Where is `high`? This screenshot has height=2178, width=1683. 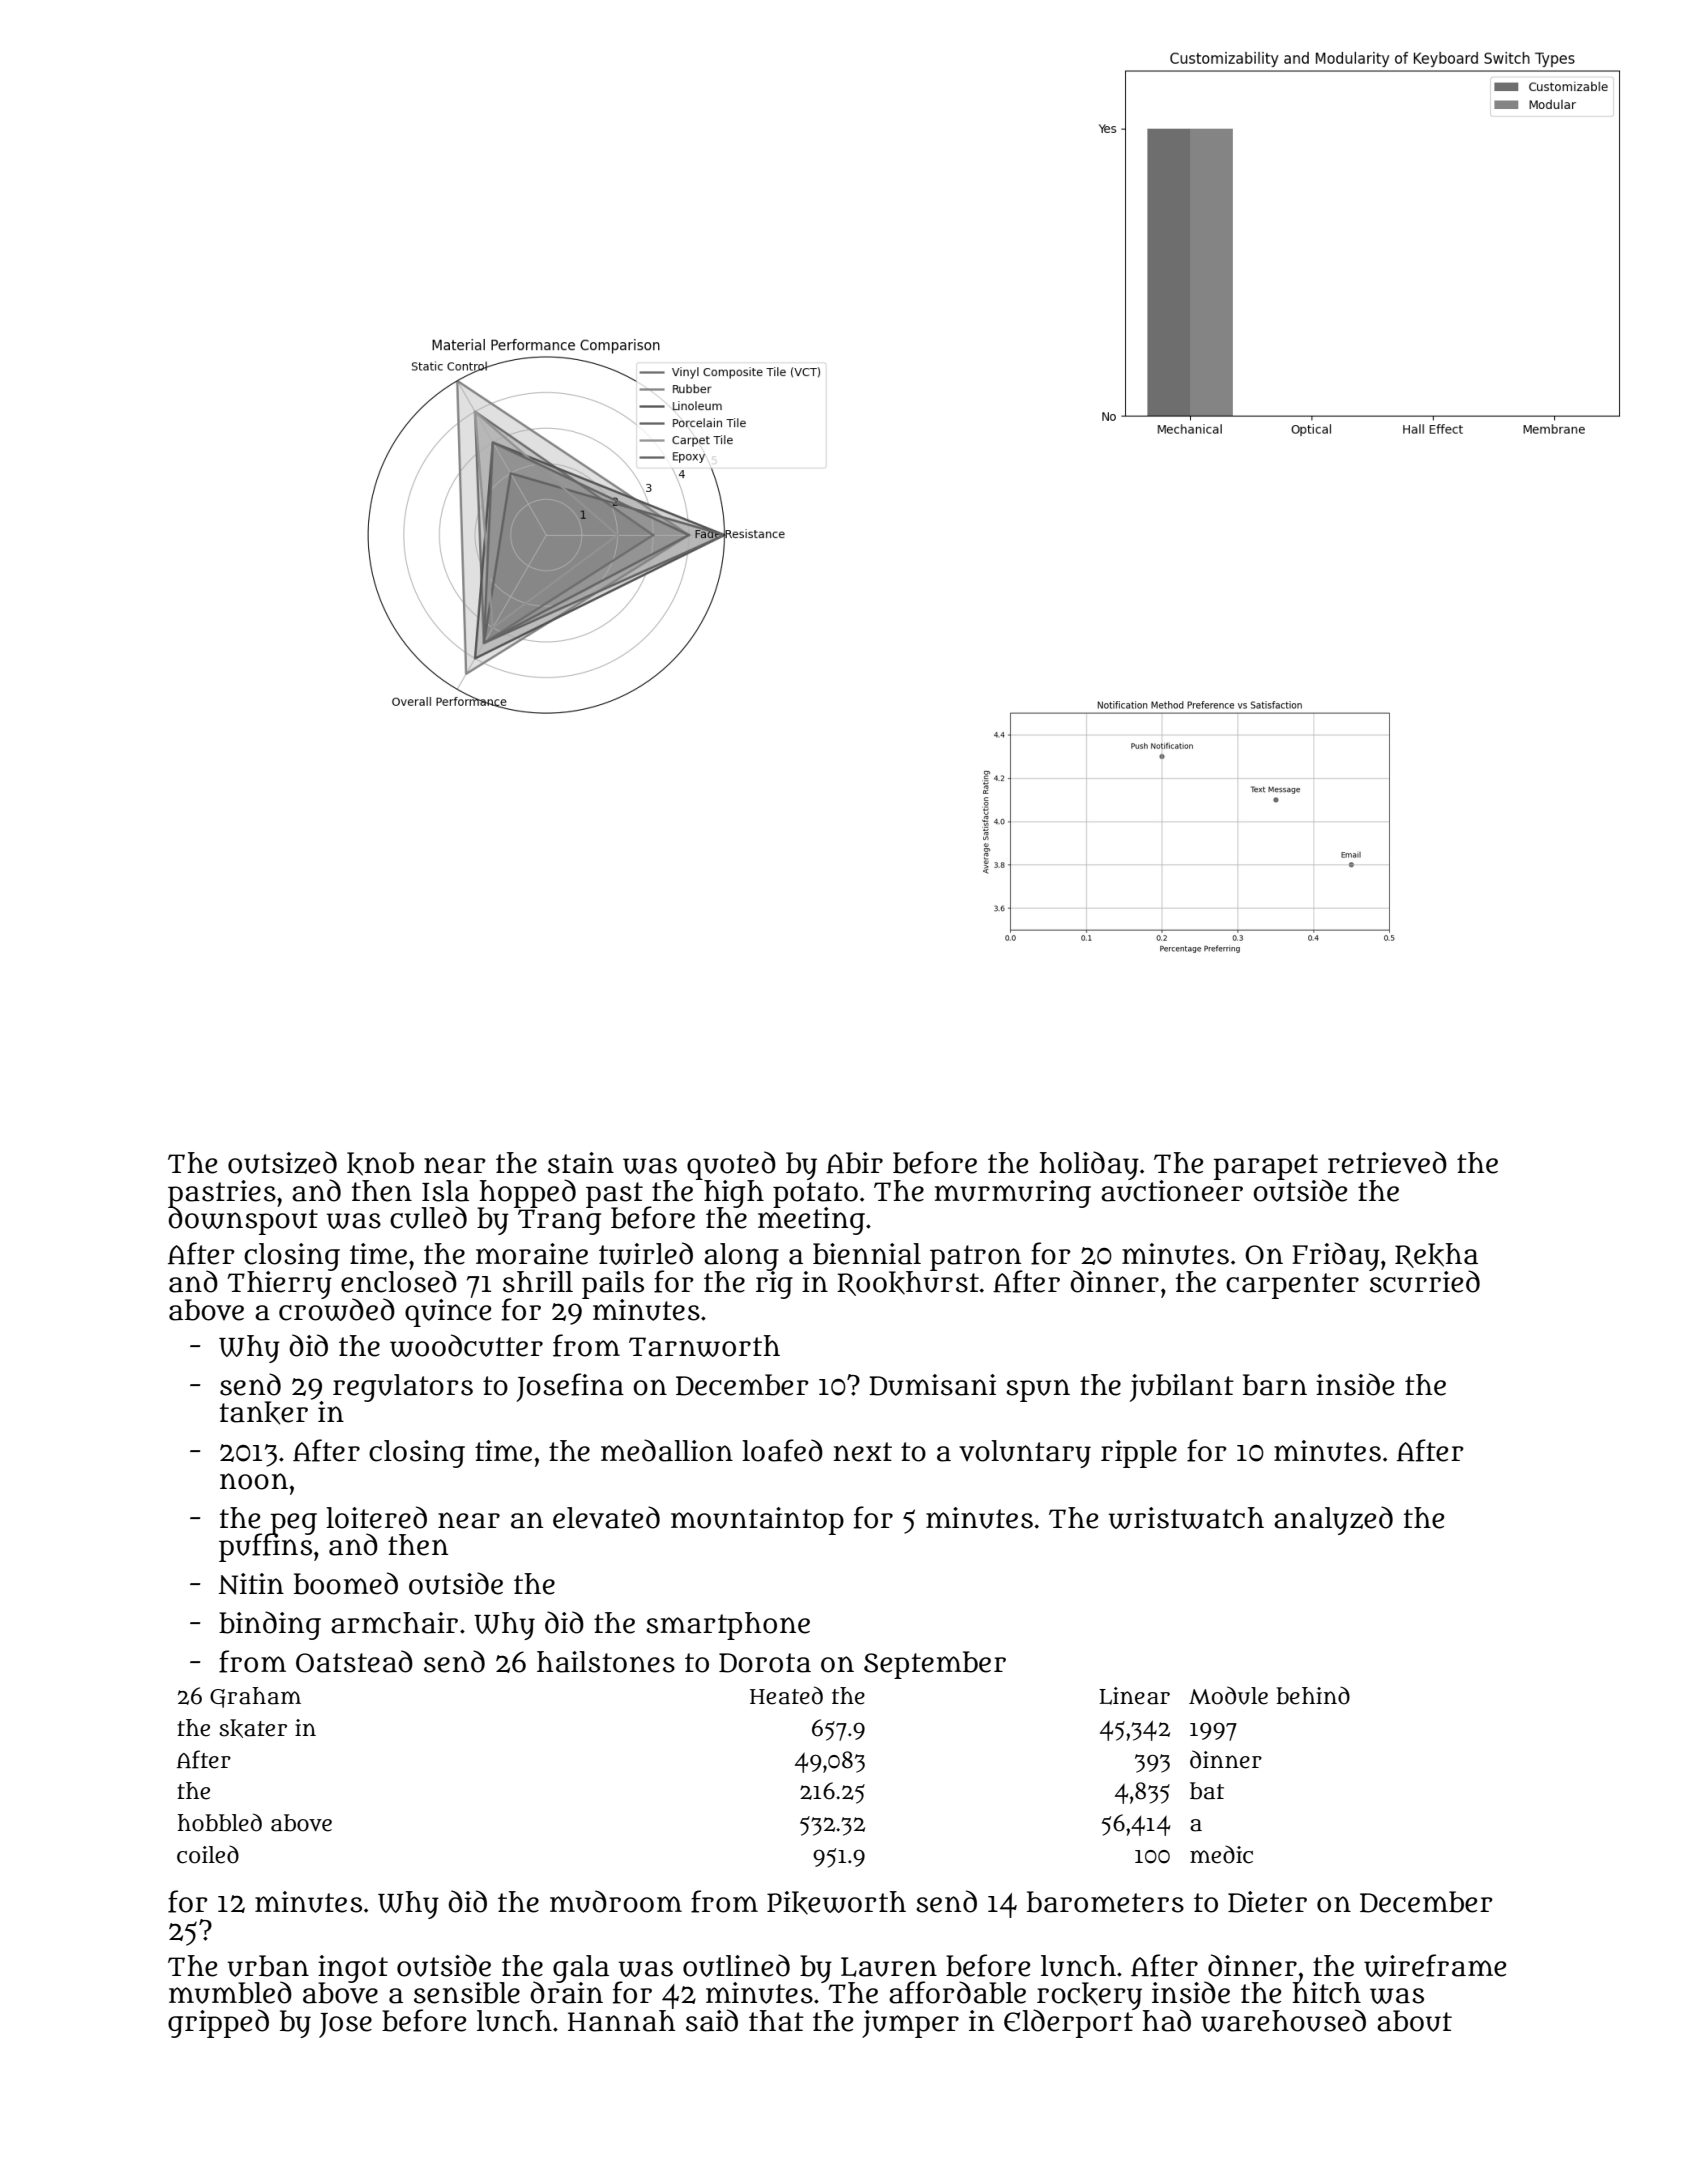
high is located at coordinates (733, 1193).
